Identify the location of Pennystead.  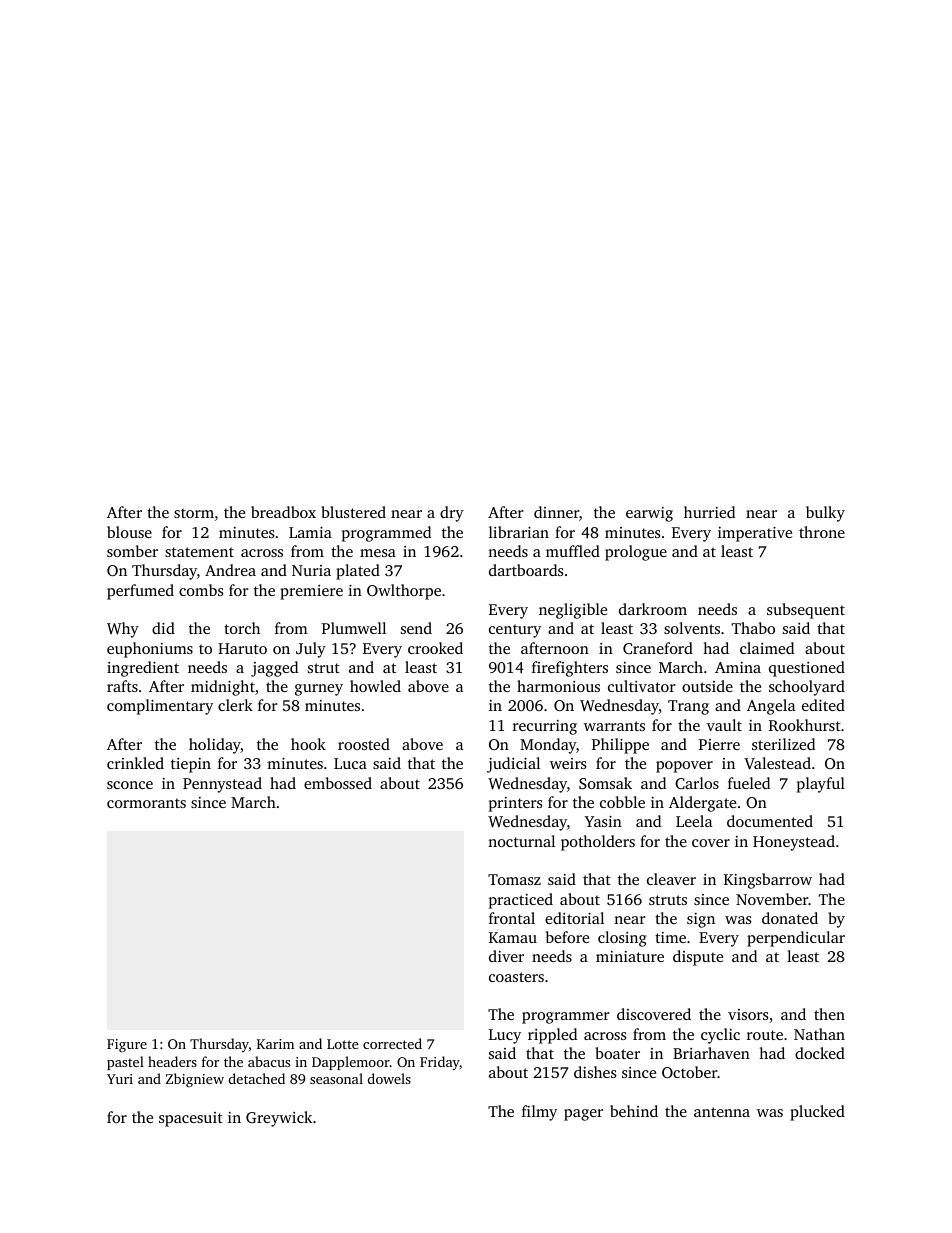
(222, 785).
